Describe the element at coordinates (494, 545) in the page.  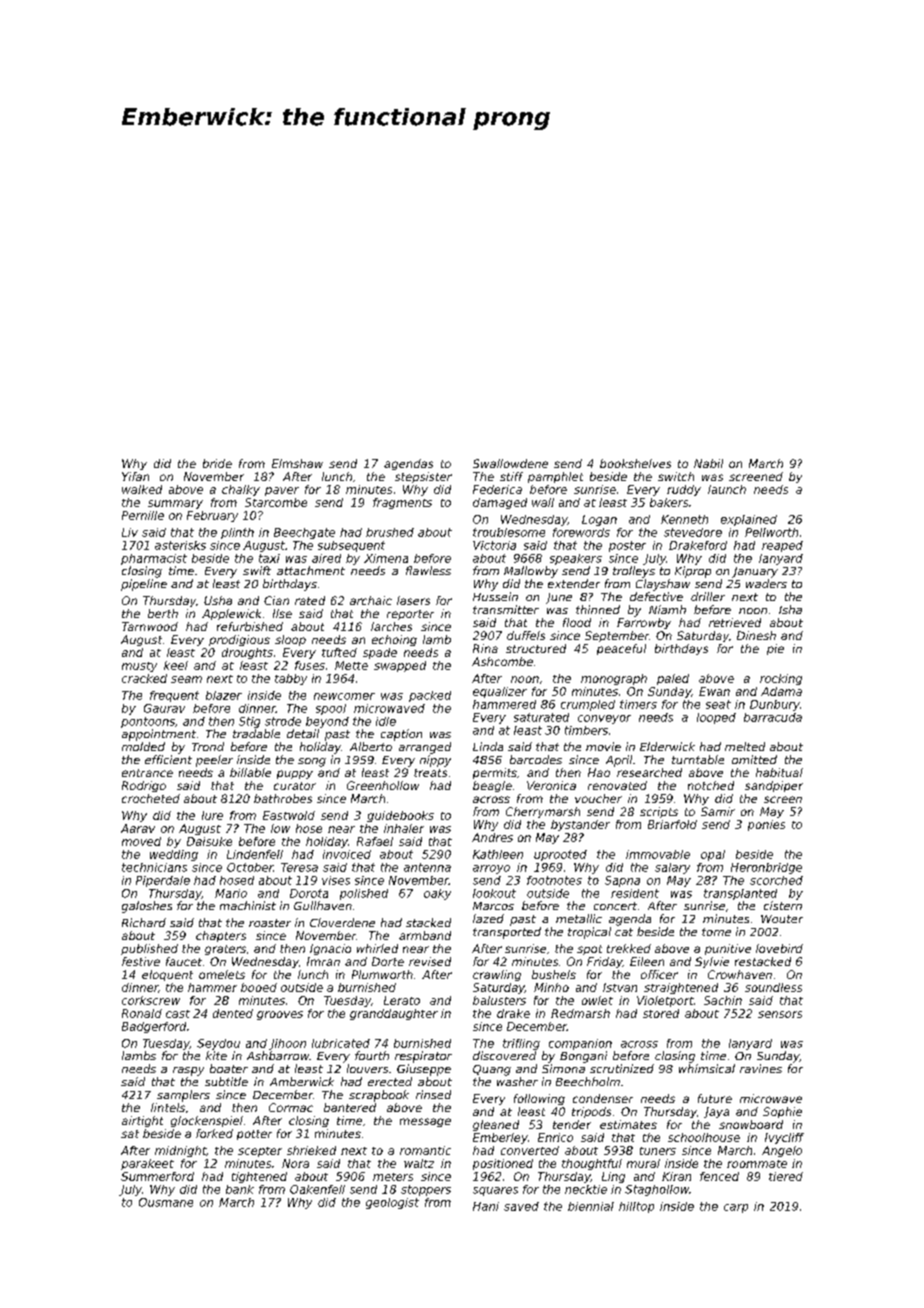
I see `Victoria` at that location.
